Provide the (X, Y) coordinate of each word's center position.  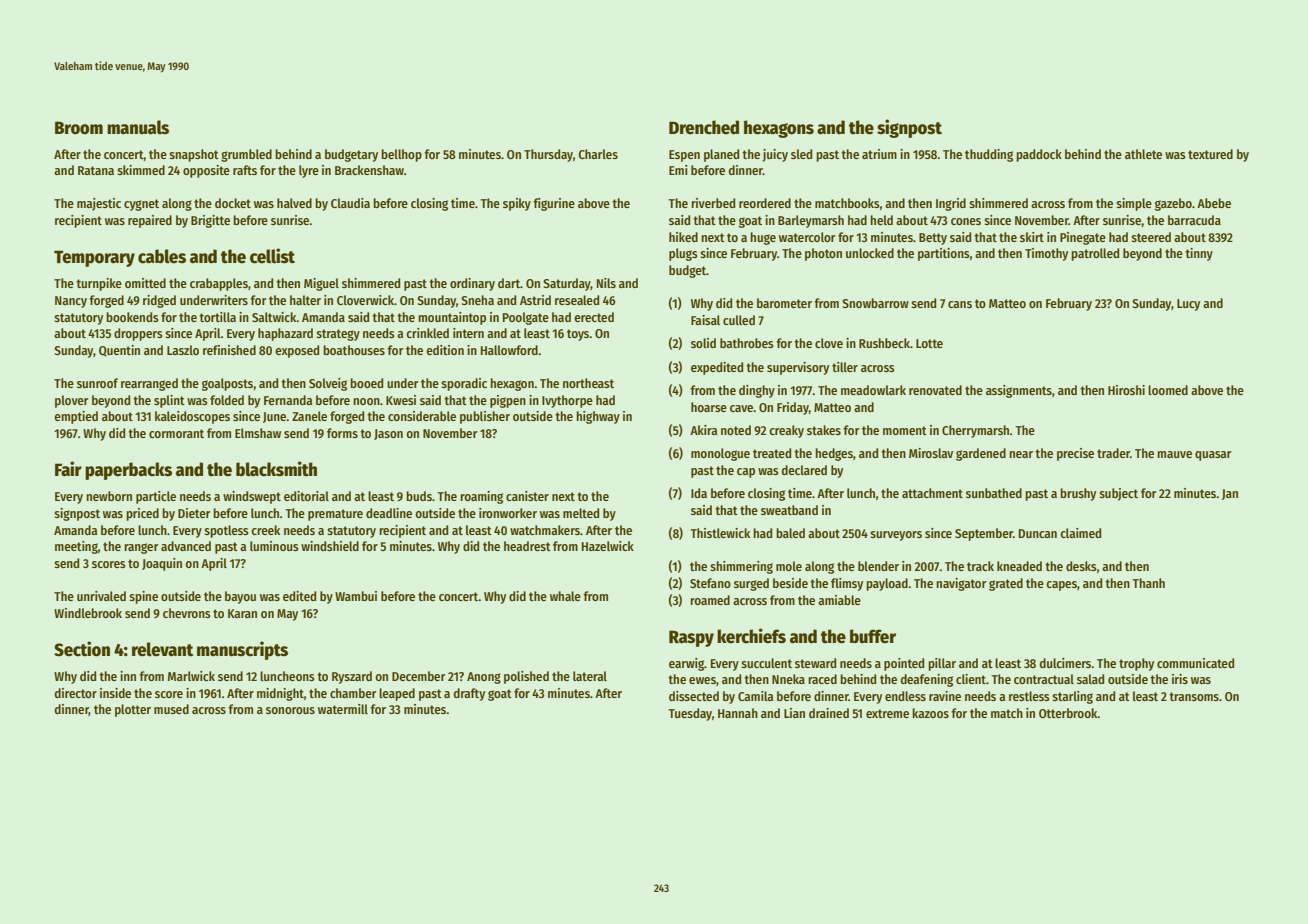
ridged (159, 301)
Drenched (704, 127)
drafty (469, 694)
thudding (989, 155)
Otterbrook (1068, 713)
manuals (138, 127)
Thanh (1149, 583)
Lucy (1188, 305)
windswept (252, 497)
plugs (683, 254)
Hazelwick (608, 546)
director (76, 693)
